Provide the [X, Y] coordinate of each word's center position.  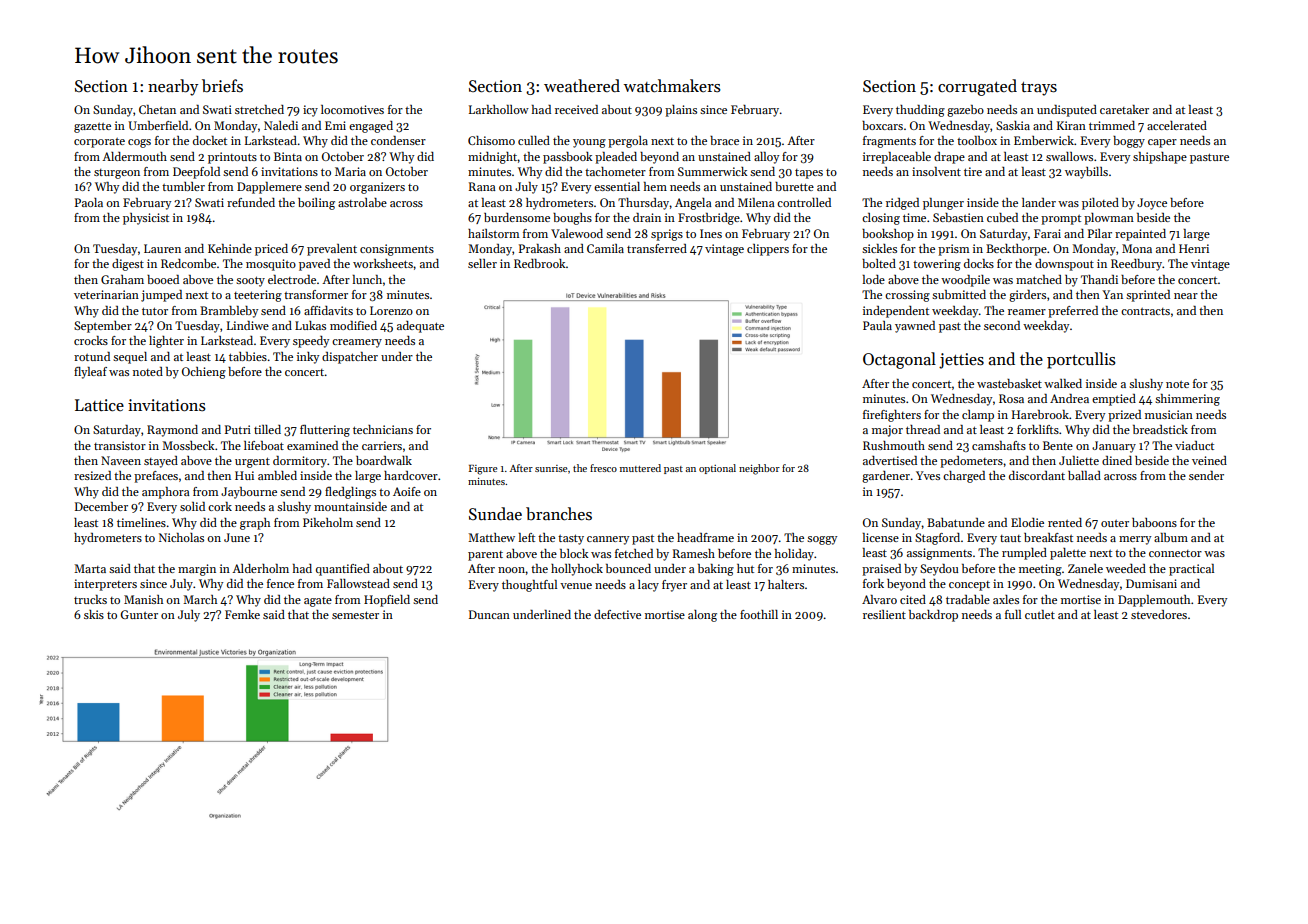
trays [1039, 89]
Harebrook [1040, 414]
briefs [222, 85]
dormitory [300, 462]
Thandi [1099, 279]
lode [874, 279]
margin [197, 570]
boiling [316, 204]
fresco [603, 468]
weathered [582, 85]
